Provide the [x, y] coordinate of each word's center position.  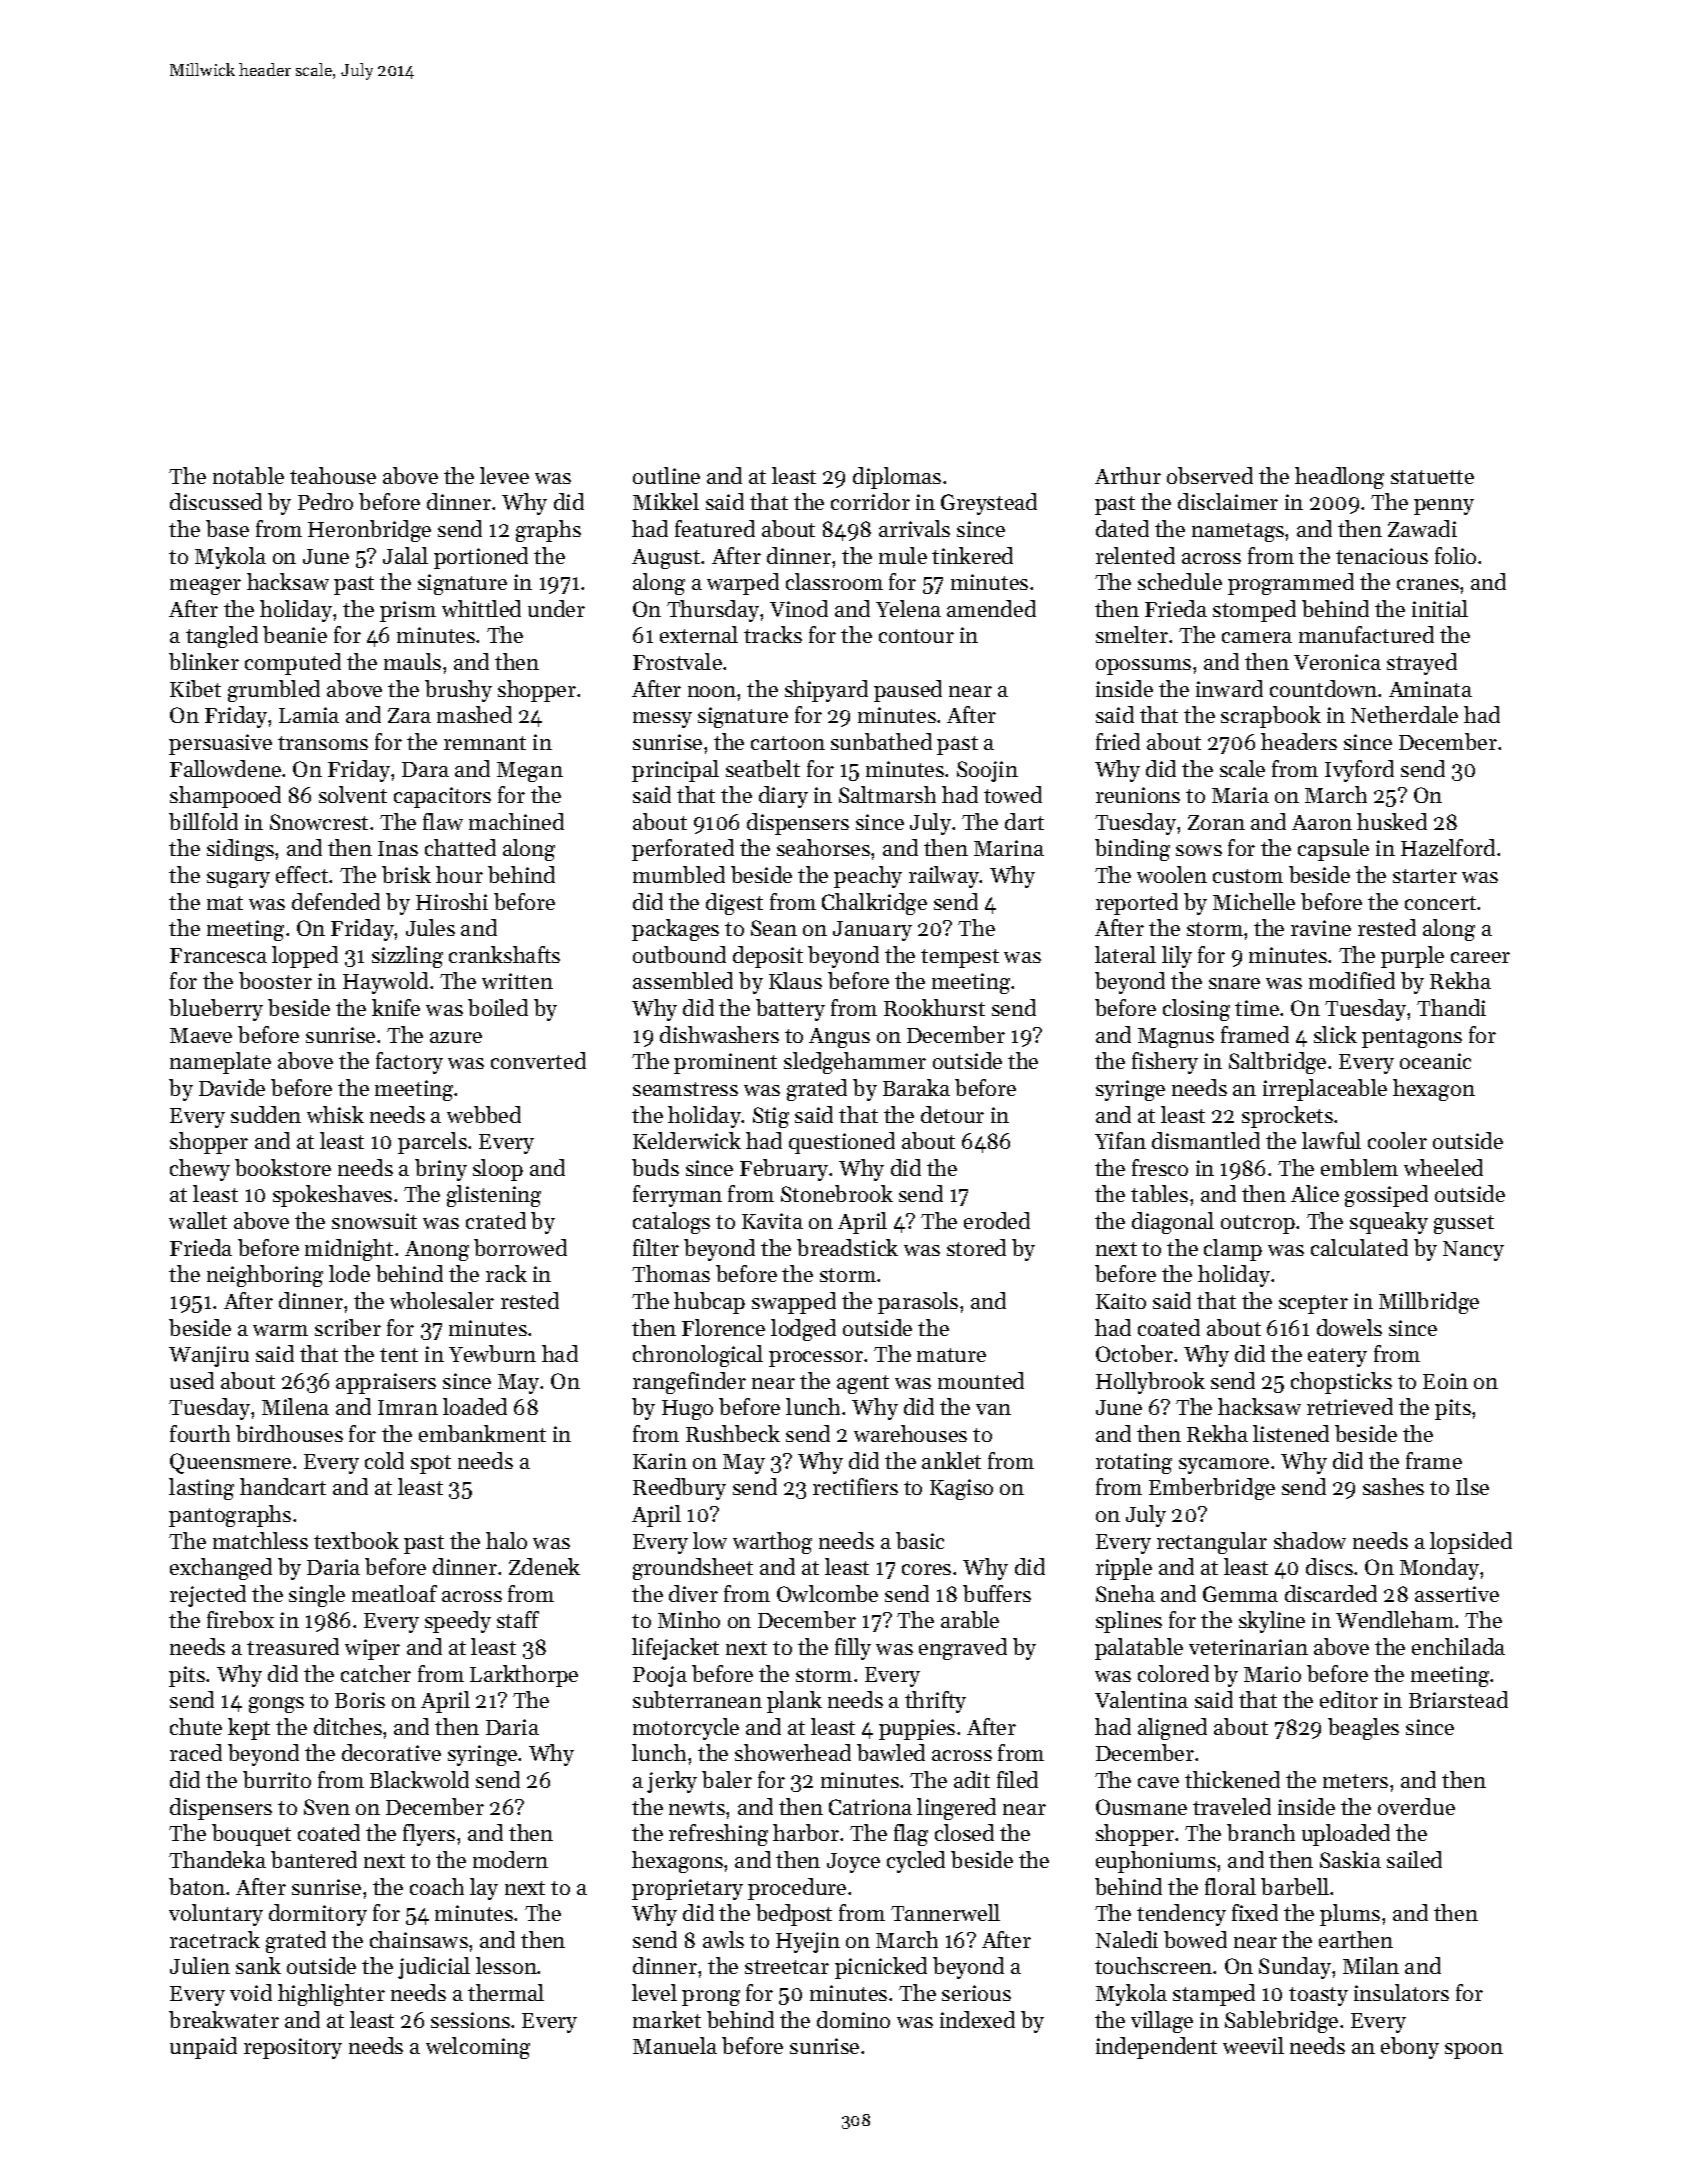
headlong [1339, 478]
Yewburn [492, 1353]
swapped [794, 1303]
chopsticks [1341, 1383]
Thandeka [217, 1859]
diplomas [897, 478]
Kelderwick [687, 1140]
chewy [200, 1170]
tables [1159, 1193]
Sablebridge [1281, 2022]
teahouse [333, 475]
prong [711, 1998]
